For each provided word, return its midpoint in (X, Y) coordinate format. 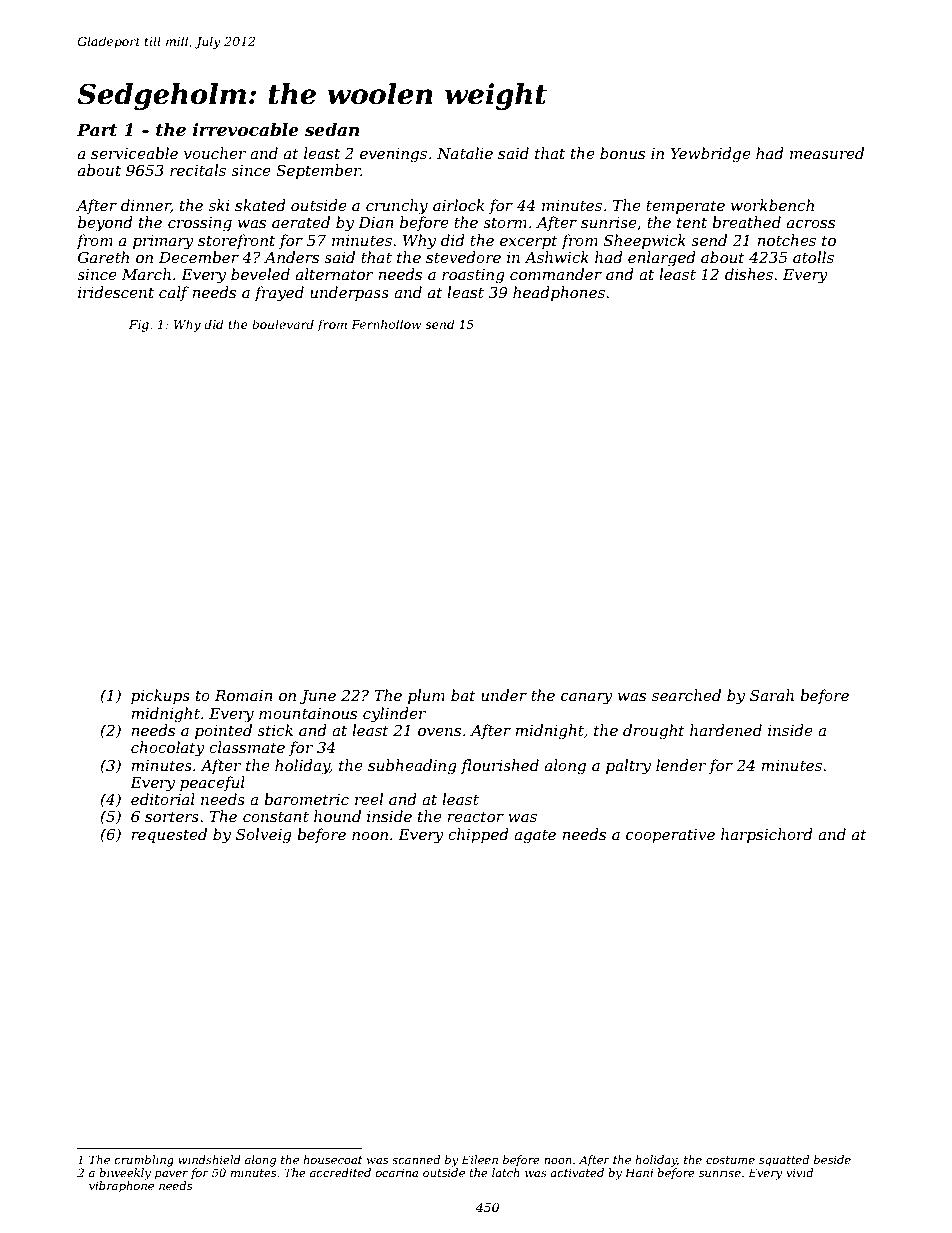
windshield (209, 1159)
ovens (439, 732)
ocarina (396, 1172)
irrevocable (246, 129)
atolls (813, 257)
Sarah (772, 695)
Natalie (465, 153)
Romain (244, 695)
